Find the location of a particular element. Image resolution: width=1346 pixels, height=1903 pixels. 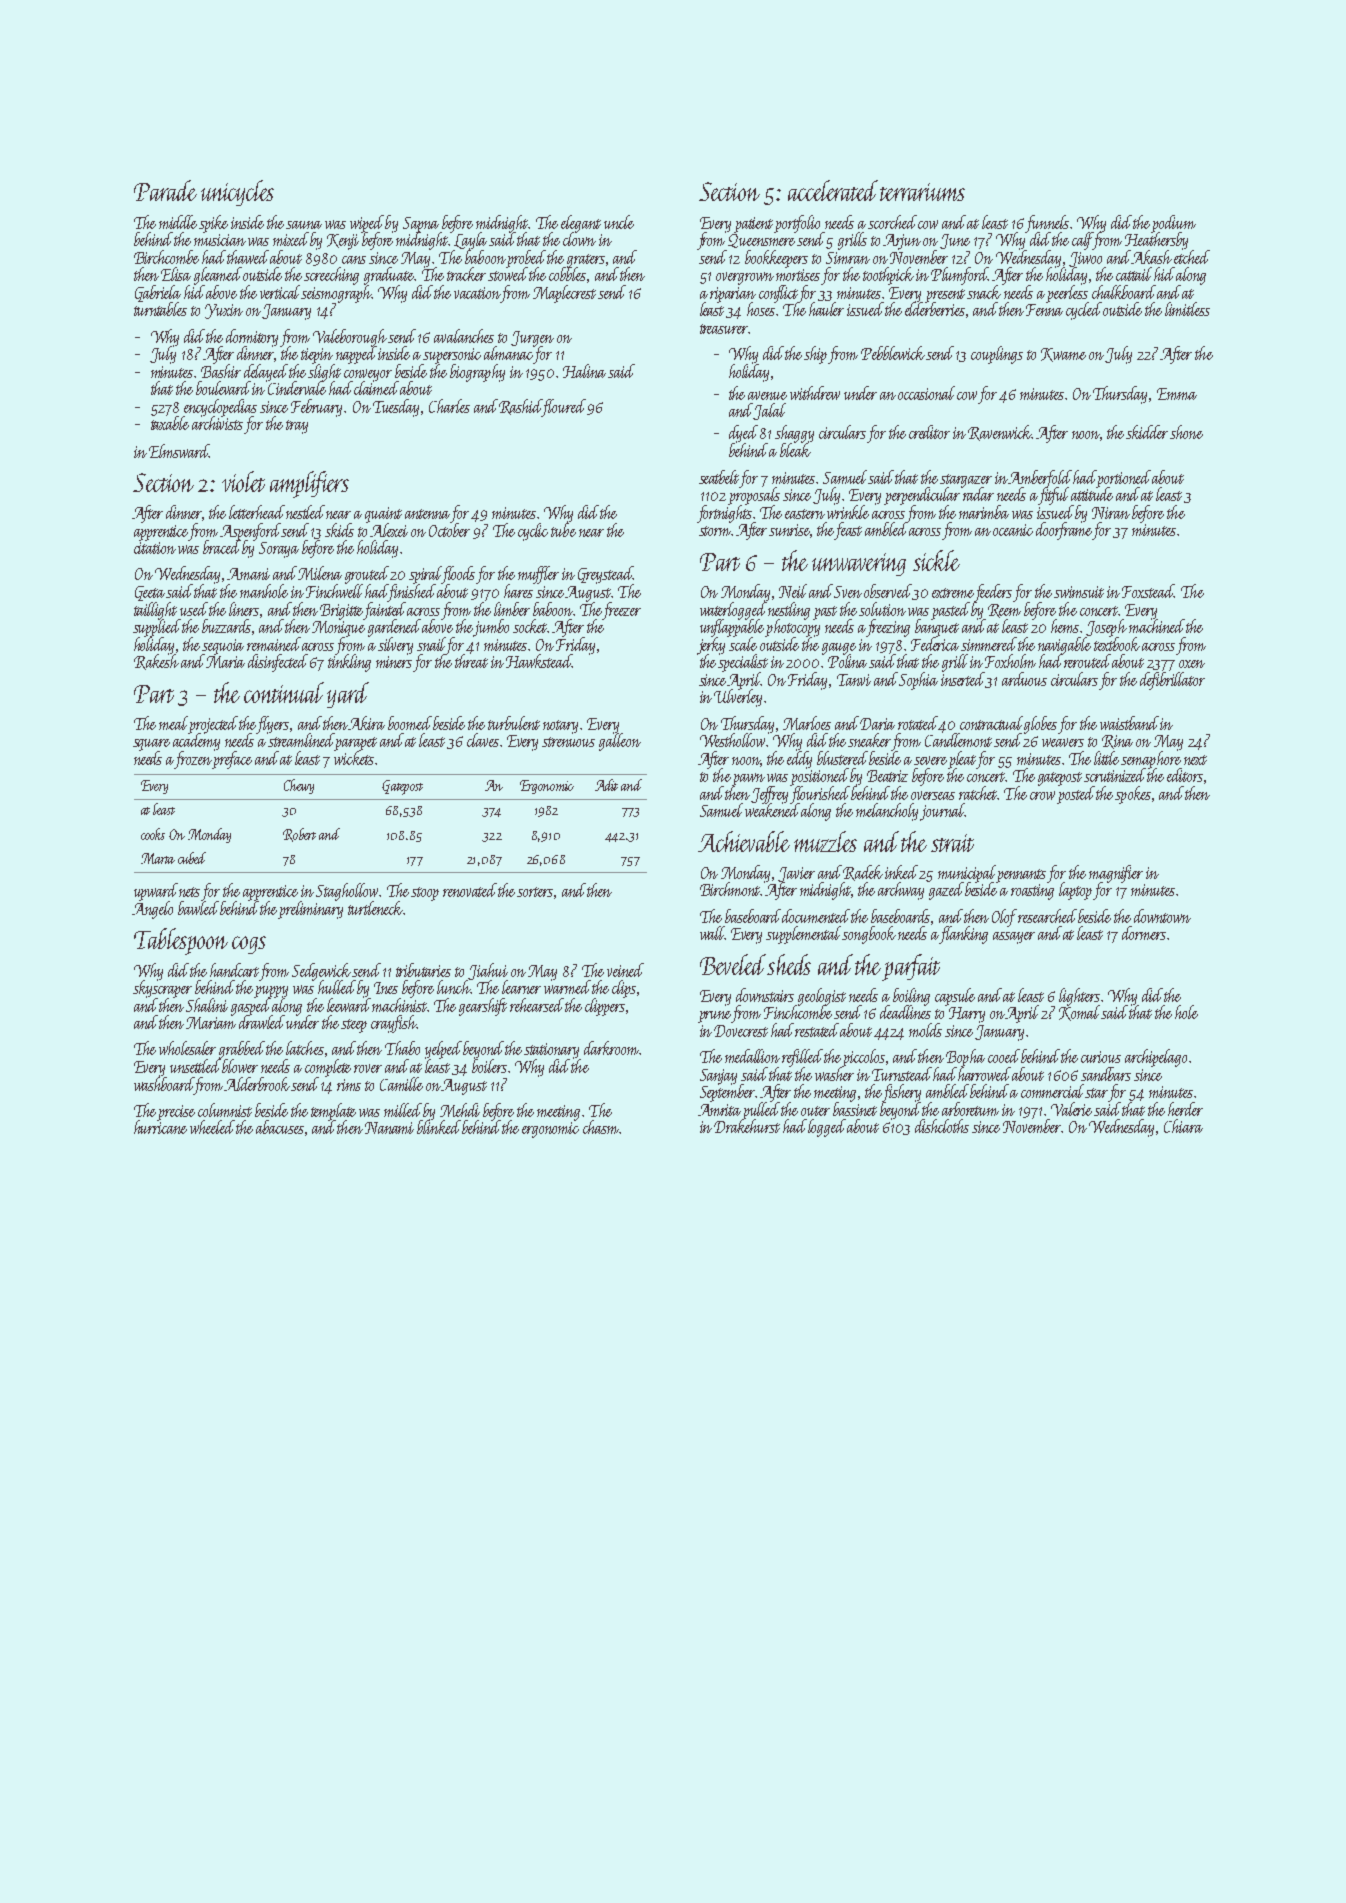

defibrillator is located at coordinates (1172, 681).
